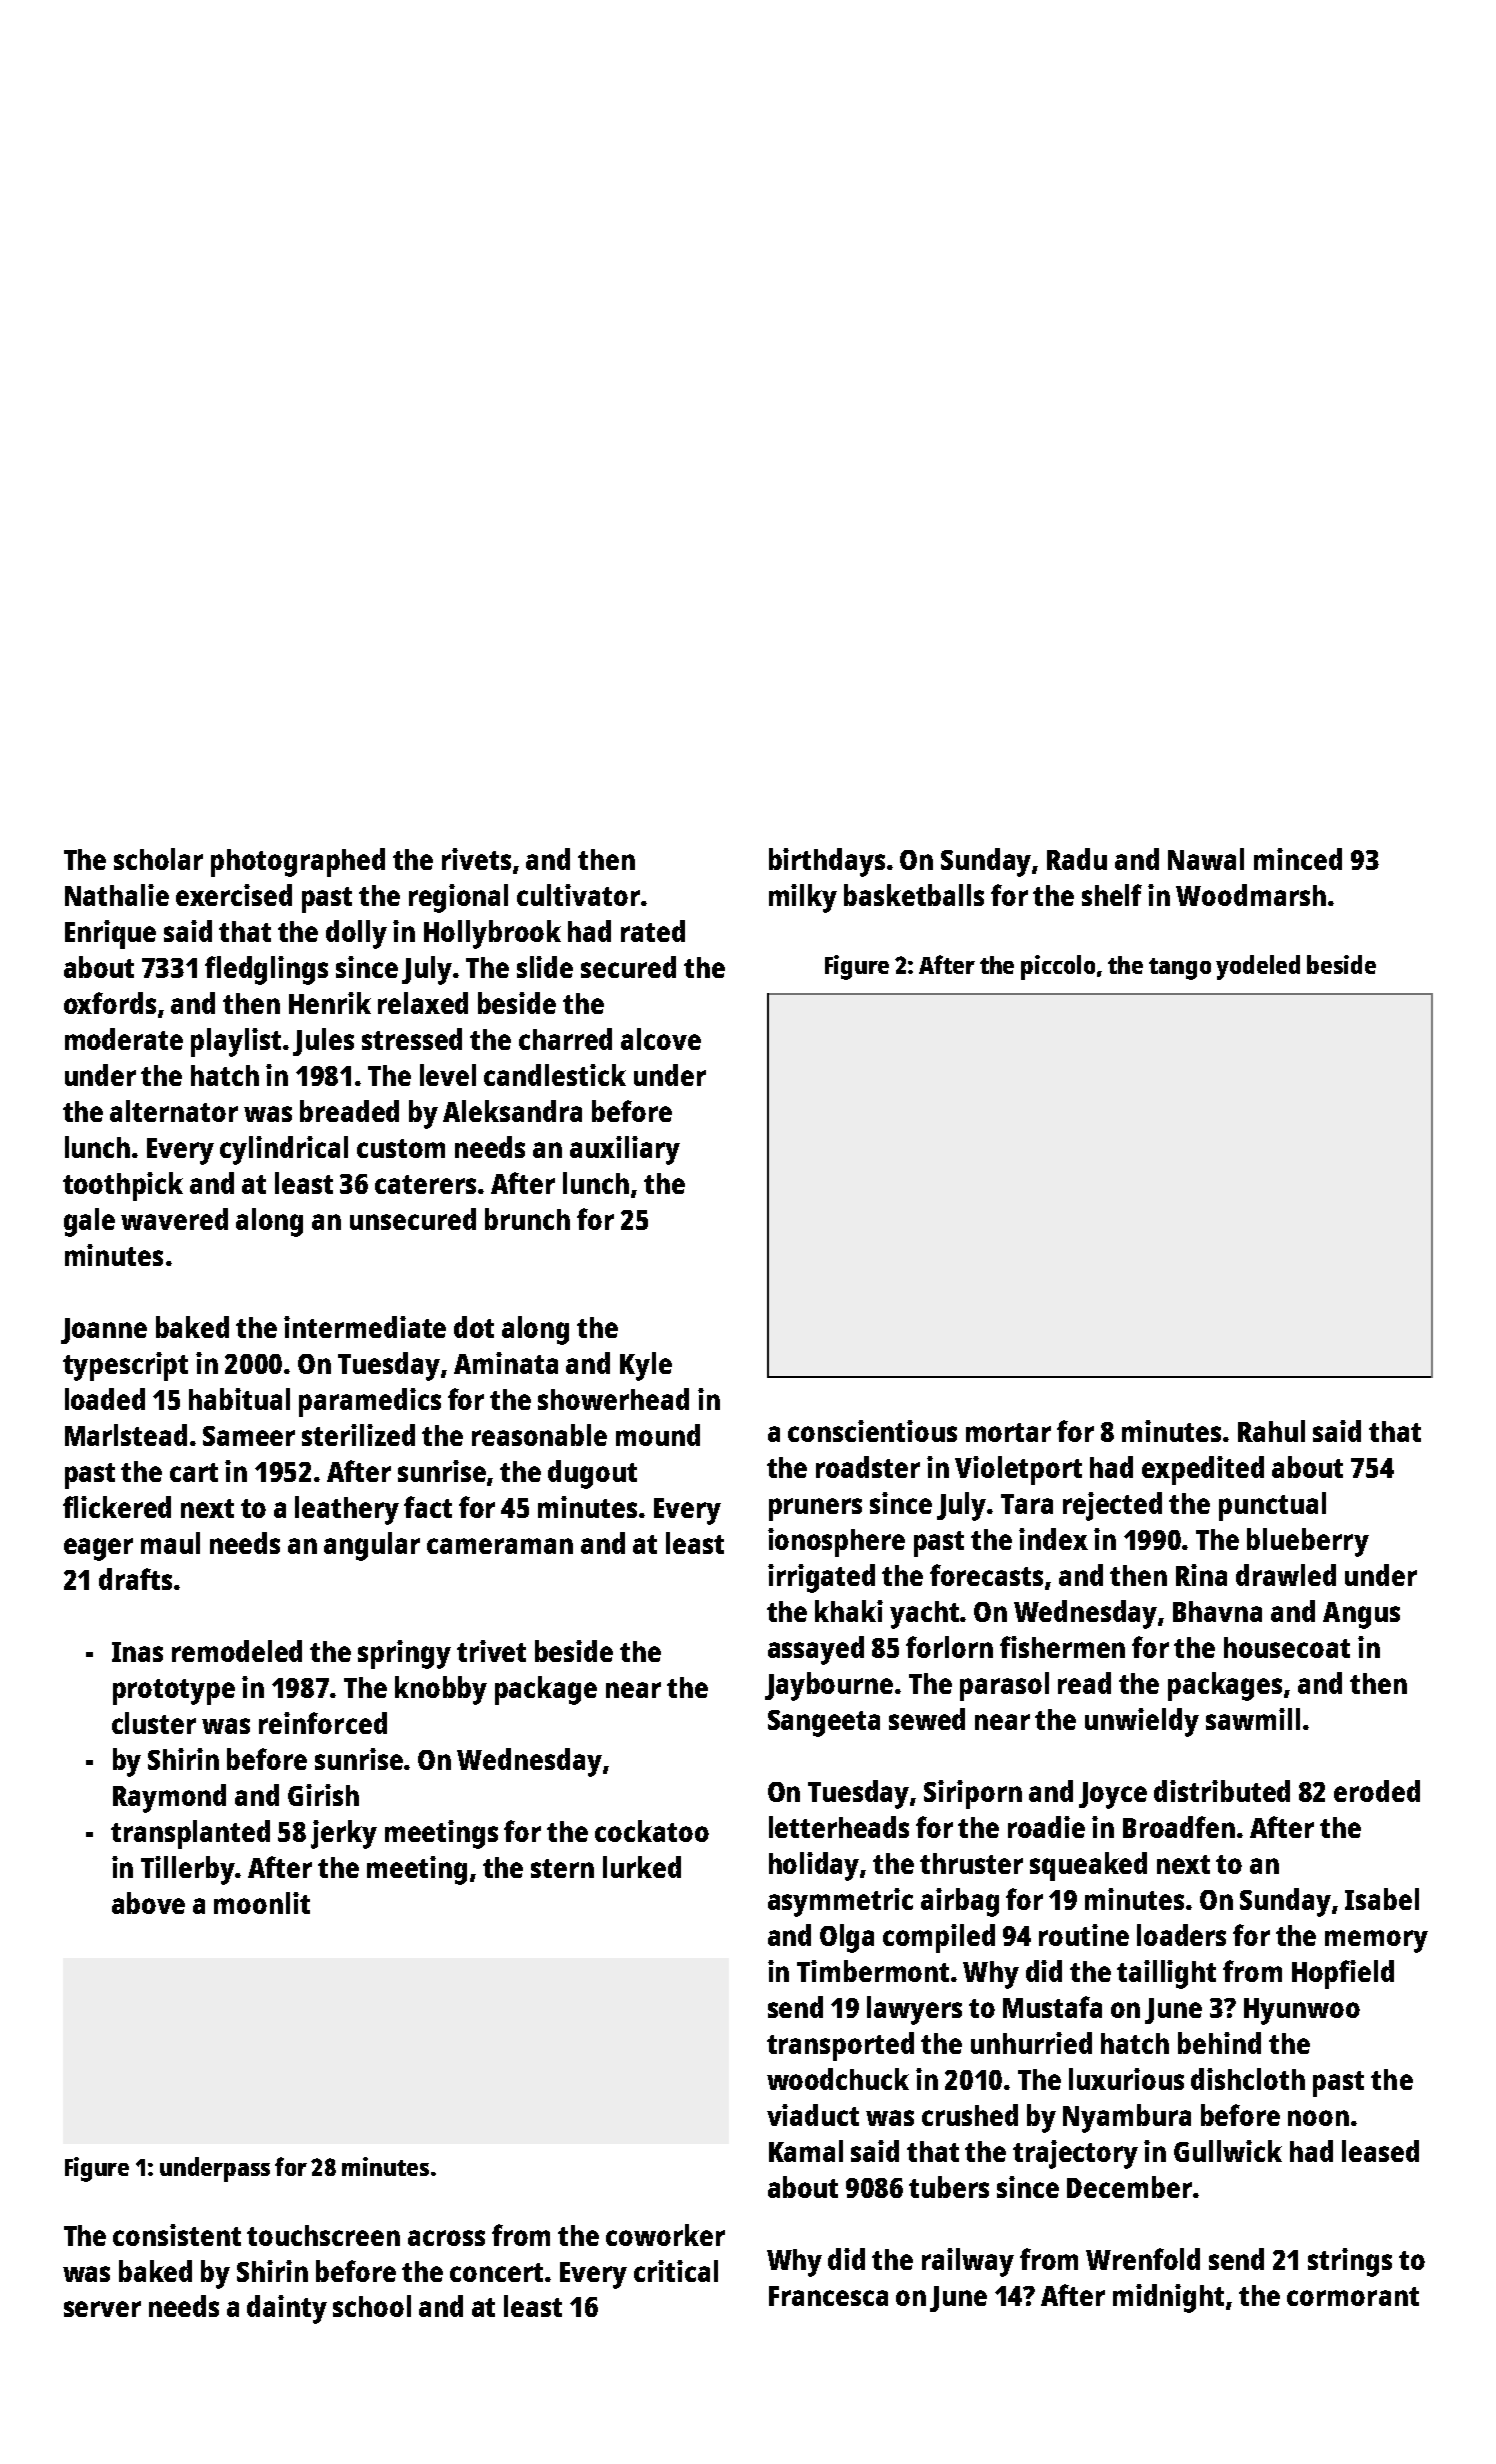 The width and height of the screenshot is (1496, 2464). I want to click on Joyce, so click(1113, 1795).
